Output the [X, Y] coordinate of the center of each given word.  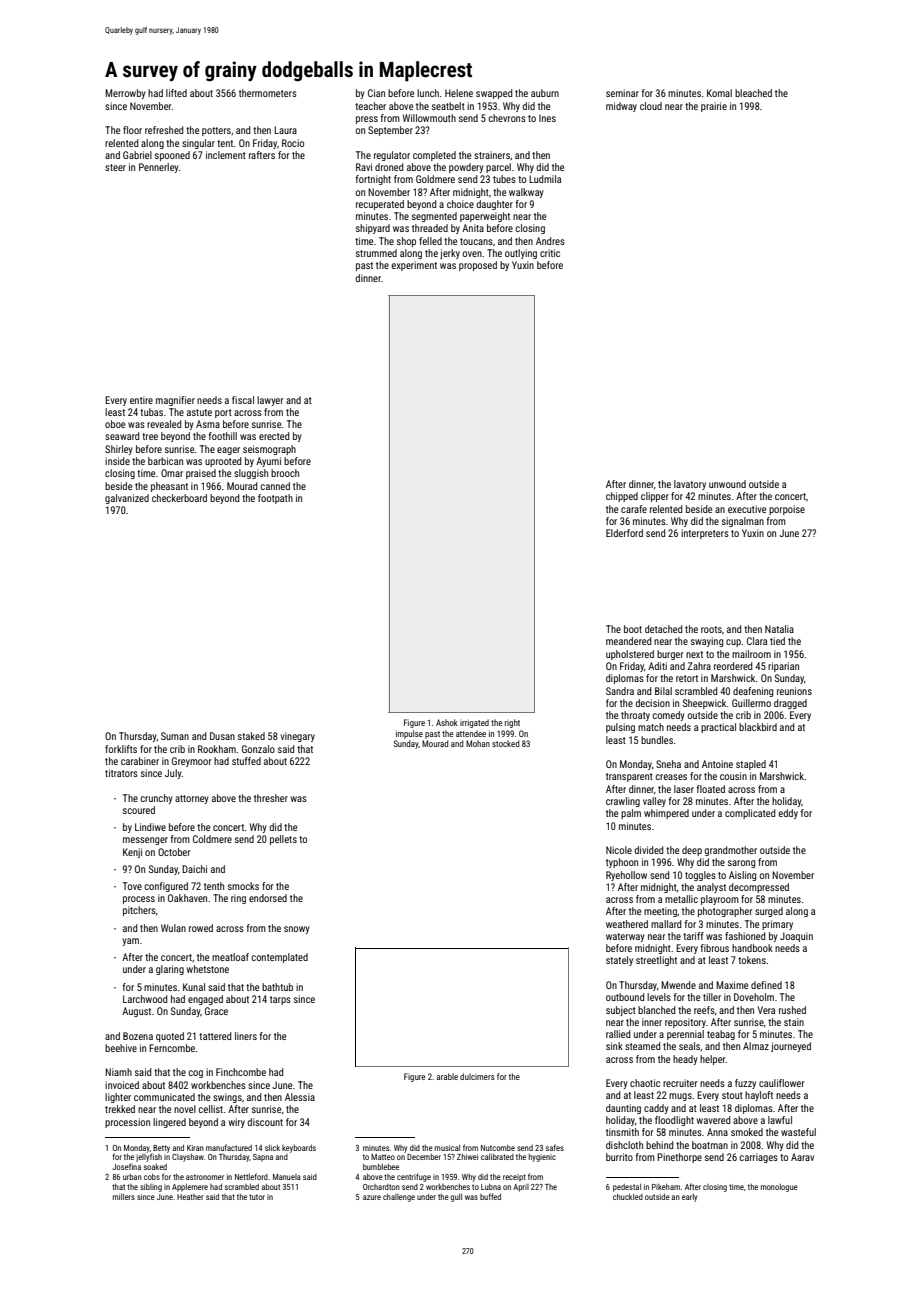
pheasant [169, 487]
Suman [175, 736]
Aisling [742, 876]
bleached [753, 93]
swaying [707, 642]
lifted [176, 93]
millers [124, 1197]
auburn [545, 93]
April [521, 1188]
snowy [297, 930]
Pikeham [666, 1187]
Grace [216, 1011]
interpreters [705, 534]
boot [633, 629]
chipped [622, 497]
